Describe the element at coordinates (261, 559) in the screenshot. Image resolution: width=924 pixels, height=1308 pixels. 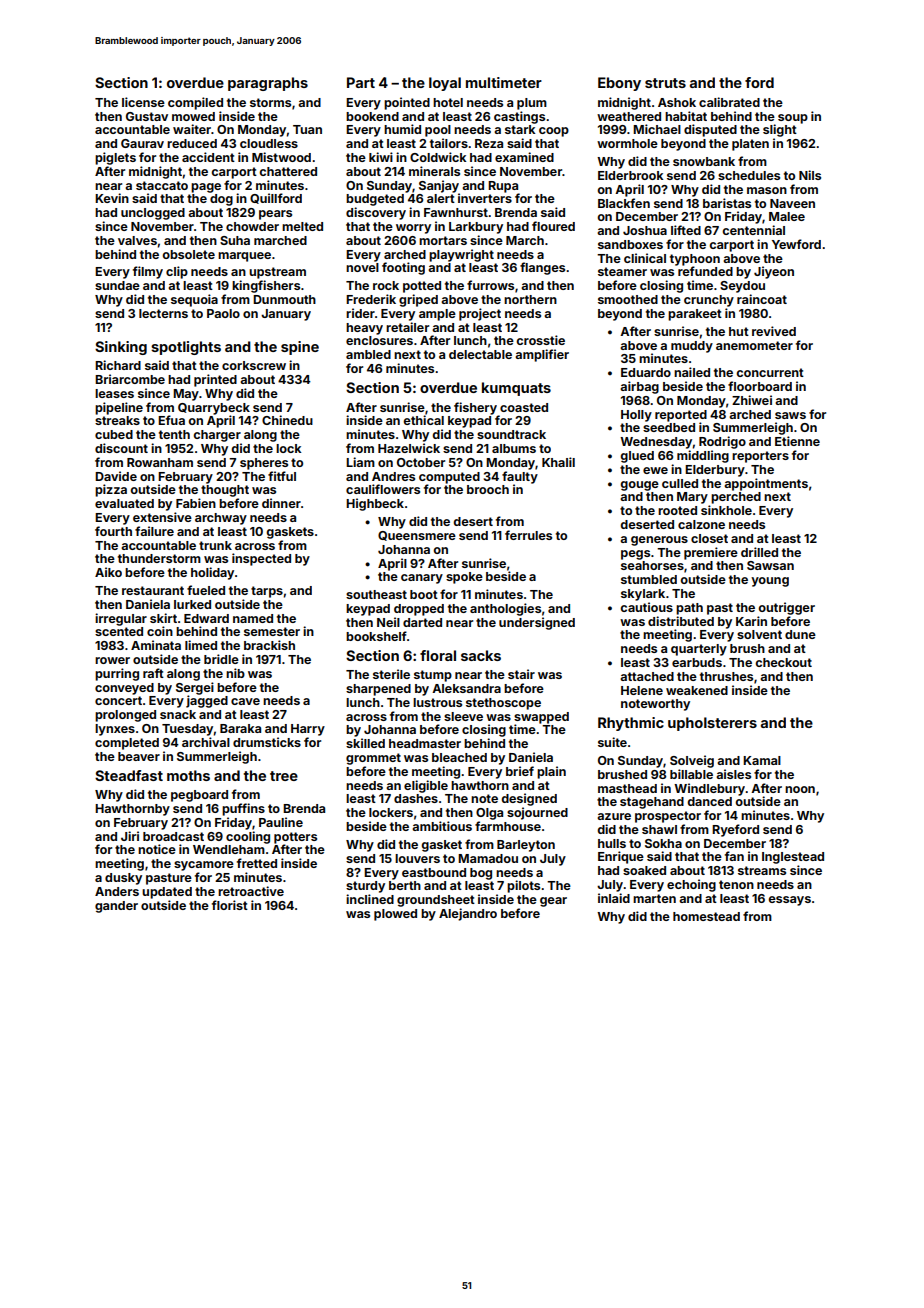
I see `inspected` at that location.
